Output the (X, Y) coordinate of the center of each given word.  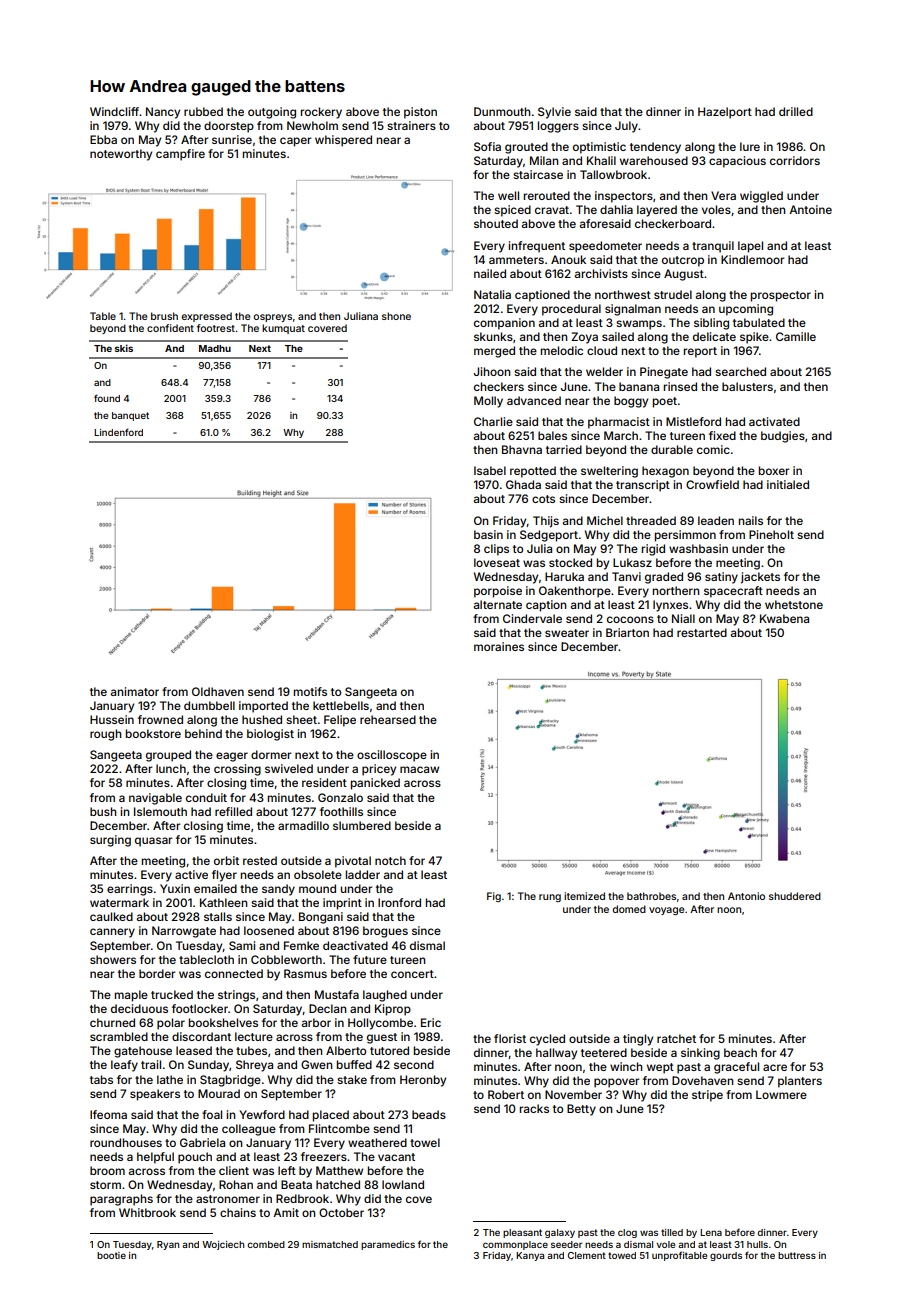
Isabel (490, 470)
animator (135, 691)
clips (496, 550)
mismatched (330, 1244)
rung (550, 898)
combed (266, 1244)
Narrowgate (184, 932)
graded (664, 578)
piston (420, 113)
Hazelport (725, 113)
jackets (760, 578)
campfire (180, 155)
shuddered (795, 896)
